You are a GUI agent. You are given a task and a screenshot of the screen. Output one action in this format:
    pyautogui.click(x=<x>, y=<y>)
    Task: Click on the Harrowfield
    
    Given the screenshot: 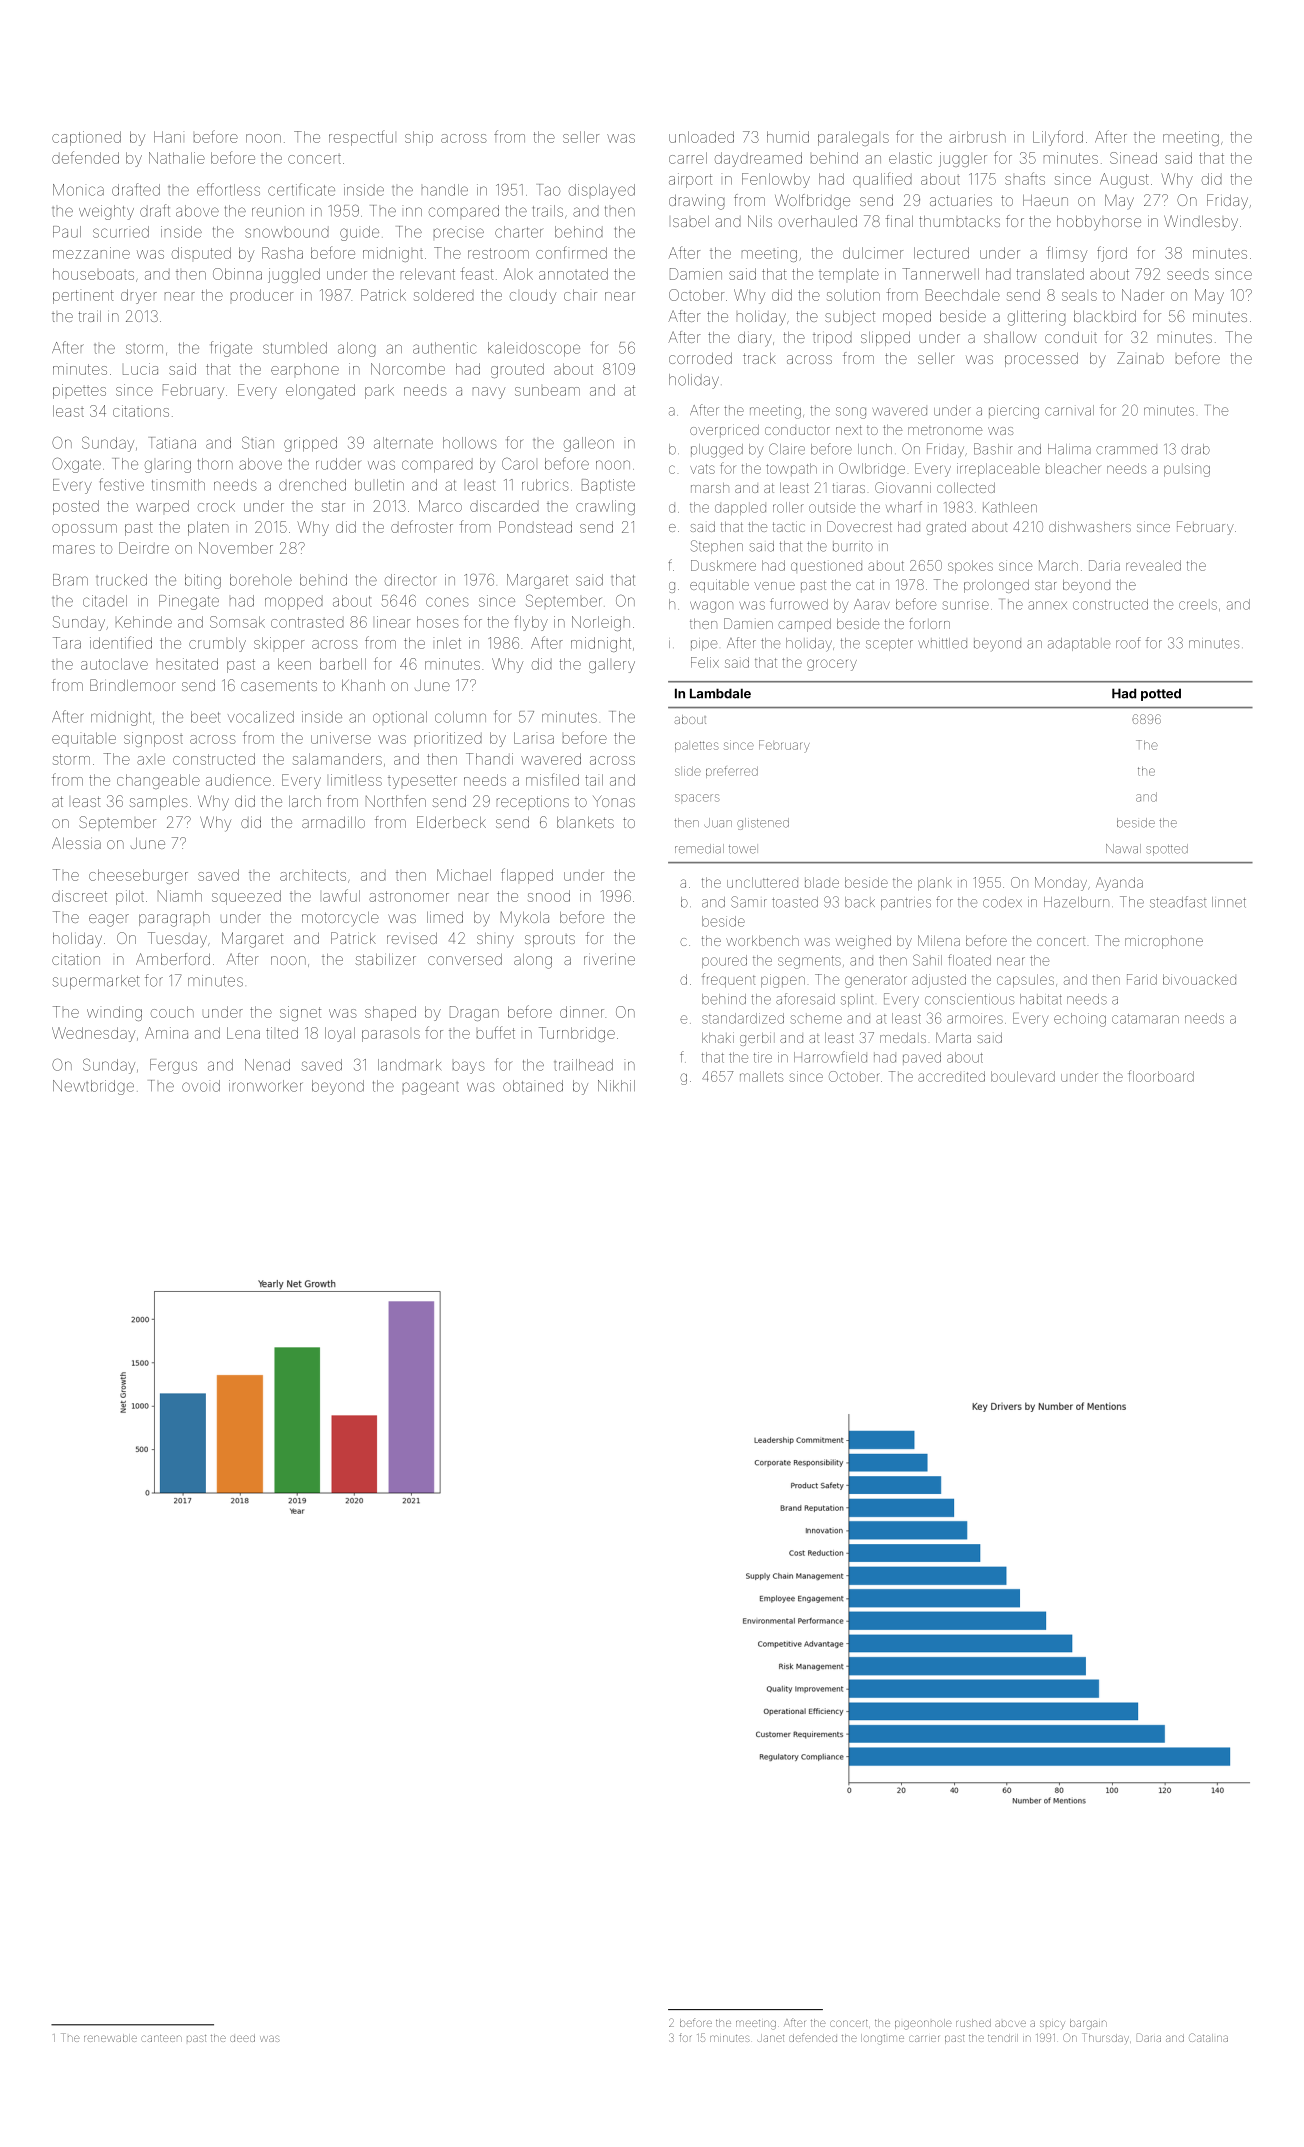 What is the action you would take?
    pyautogui.click(x=830, y=1057)
